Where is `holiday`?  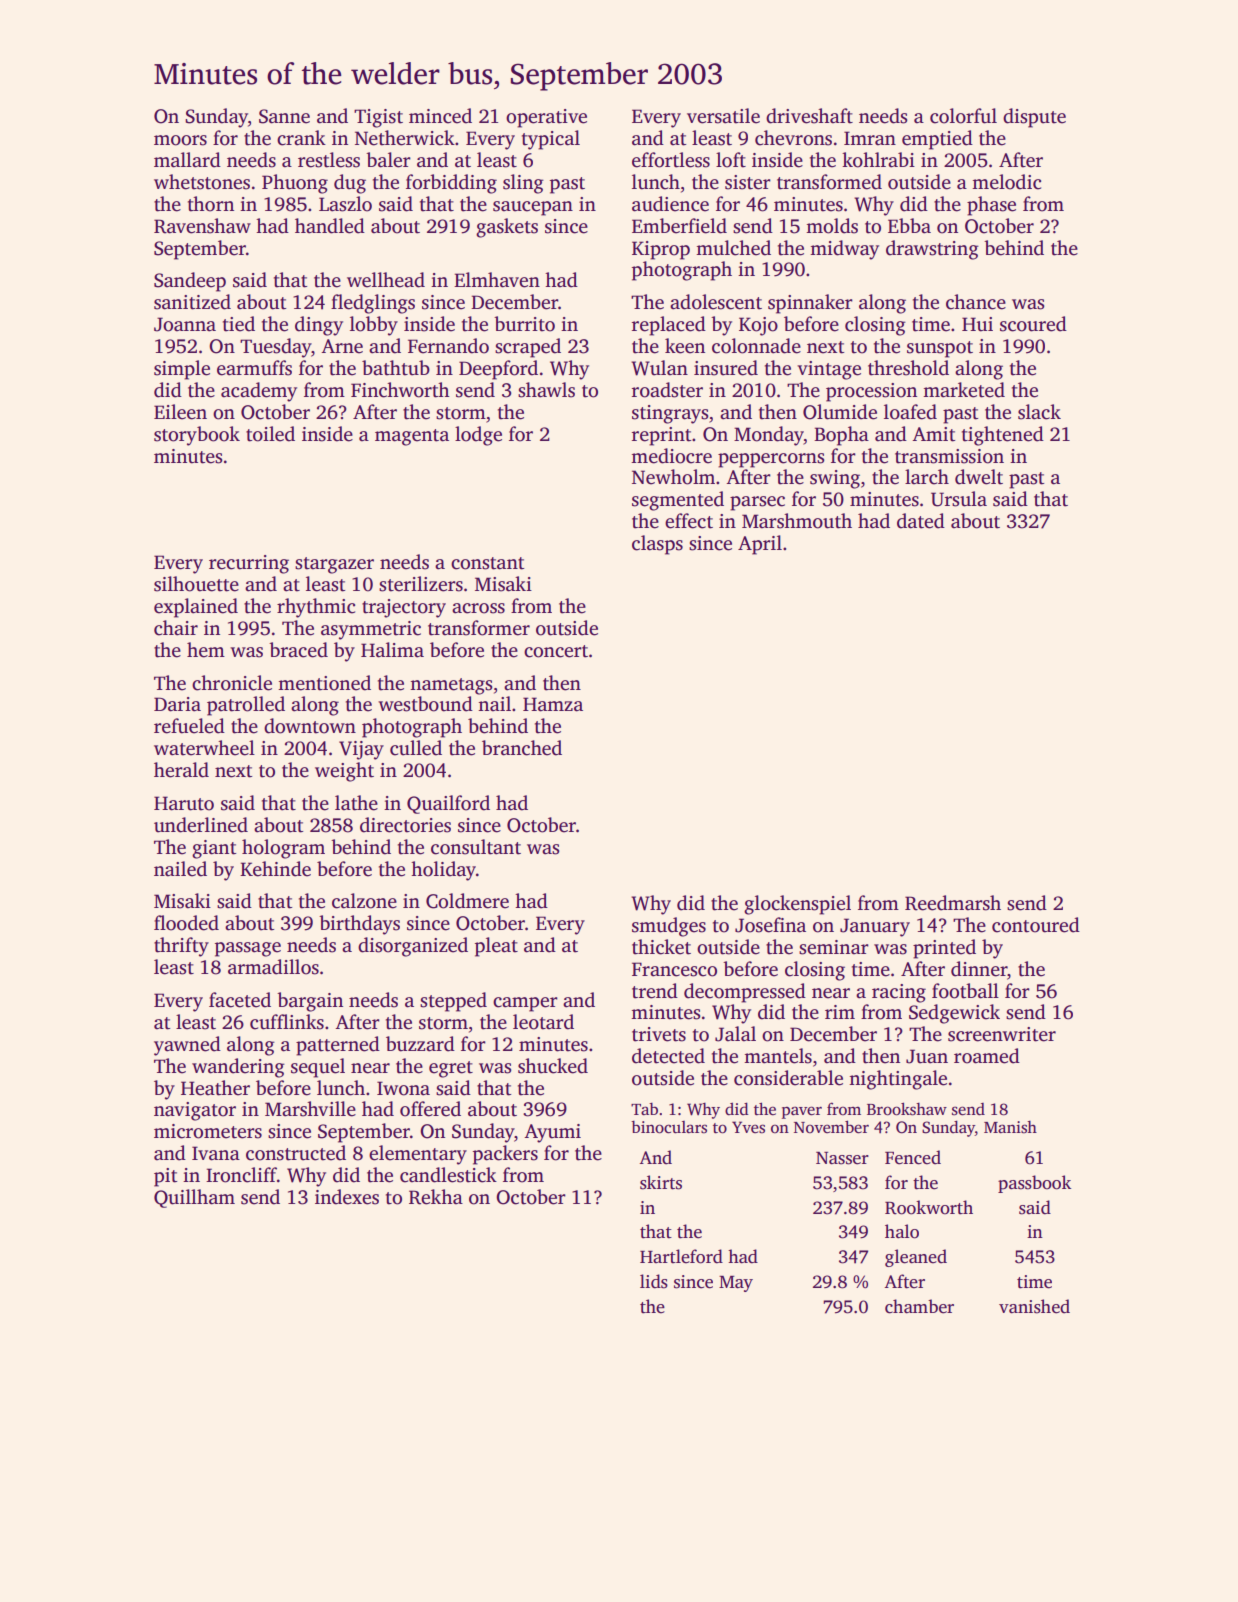
holiday is located at coordinates (443, 871).
